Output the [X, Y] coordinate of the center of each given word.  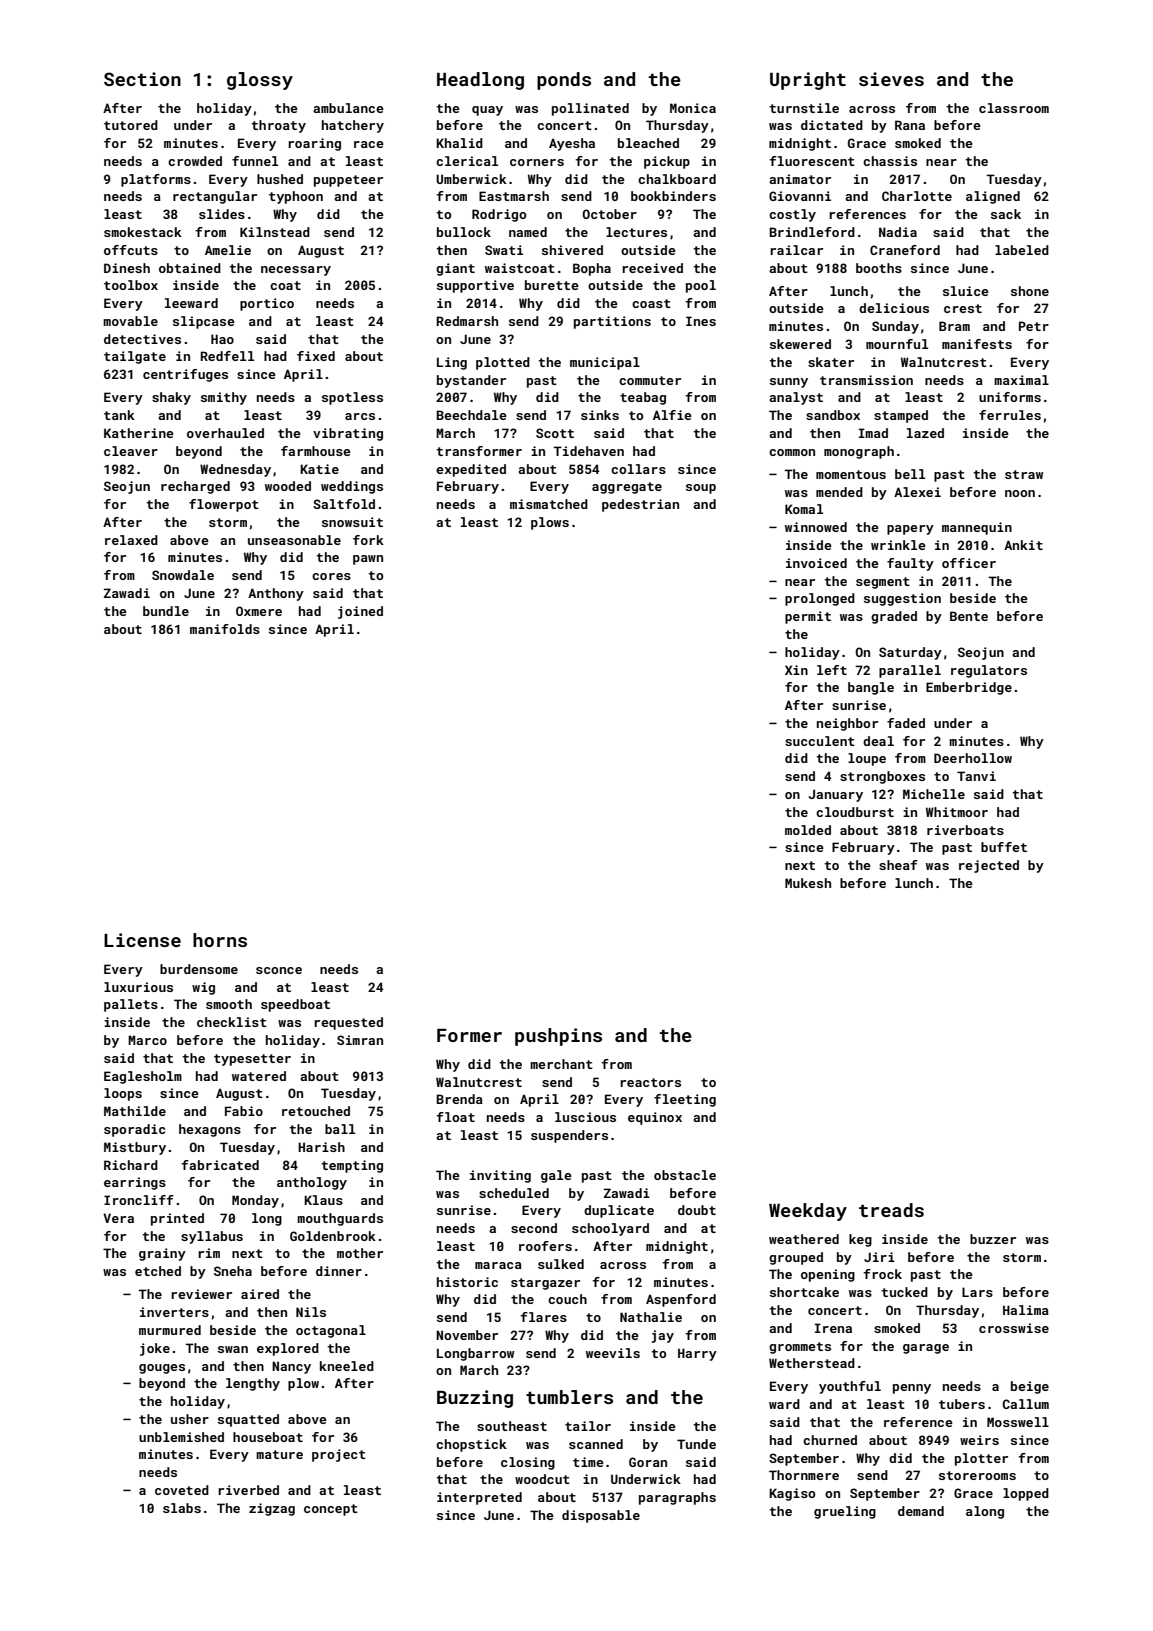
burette [552, 285]
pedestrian [640, 505]
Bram [954, 326]
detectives [142, 339]
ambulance [348, 108]
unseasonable [294, 540]
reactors [650, 1082]
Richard [131, 1165]
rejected [989, 866]
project [339, 1455]
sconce [279, 970]
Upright [808, 81]
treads [891, 1210]
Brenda [459, 1099]
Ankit [1023, 545]
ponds [564, 81]
